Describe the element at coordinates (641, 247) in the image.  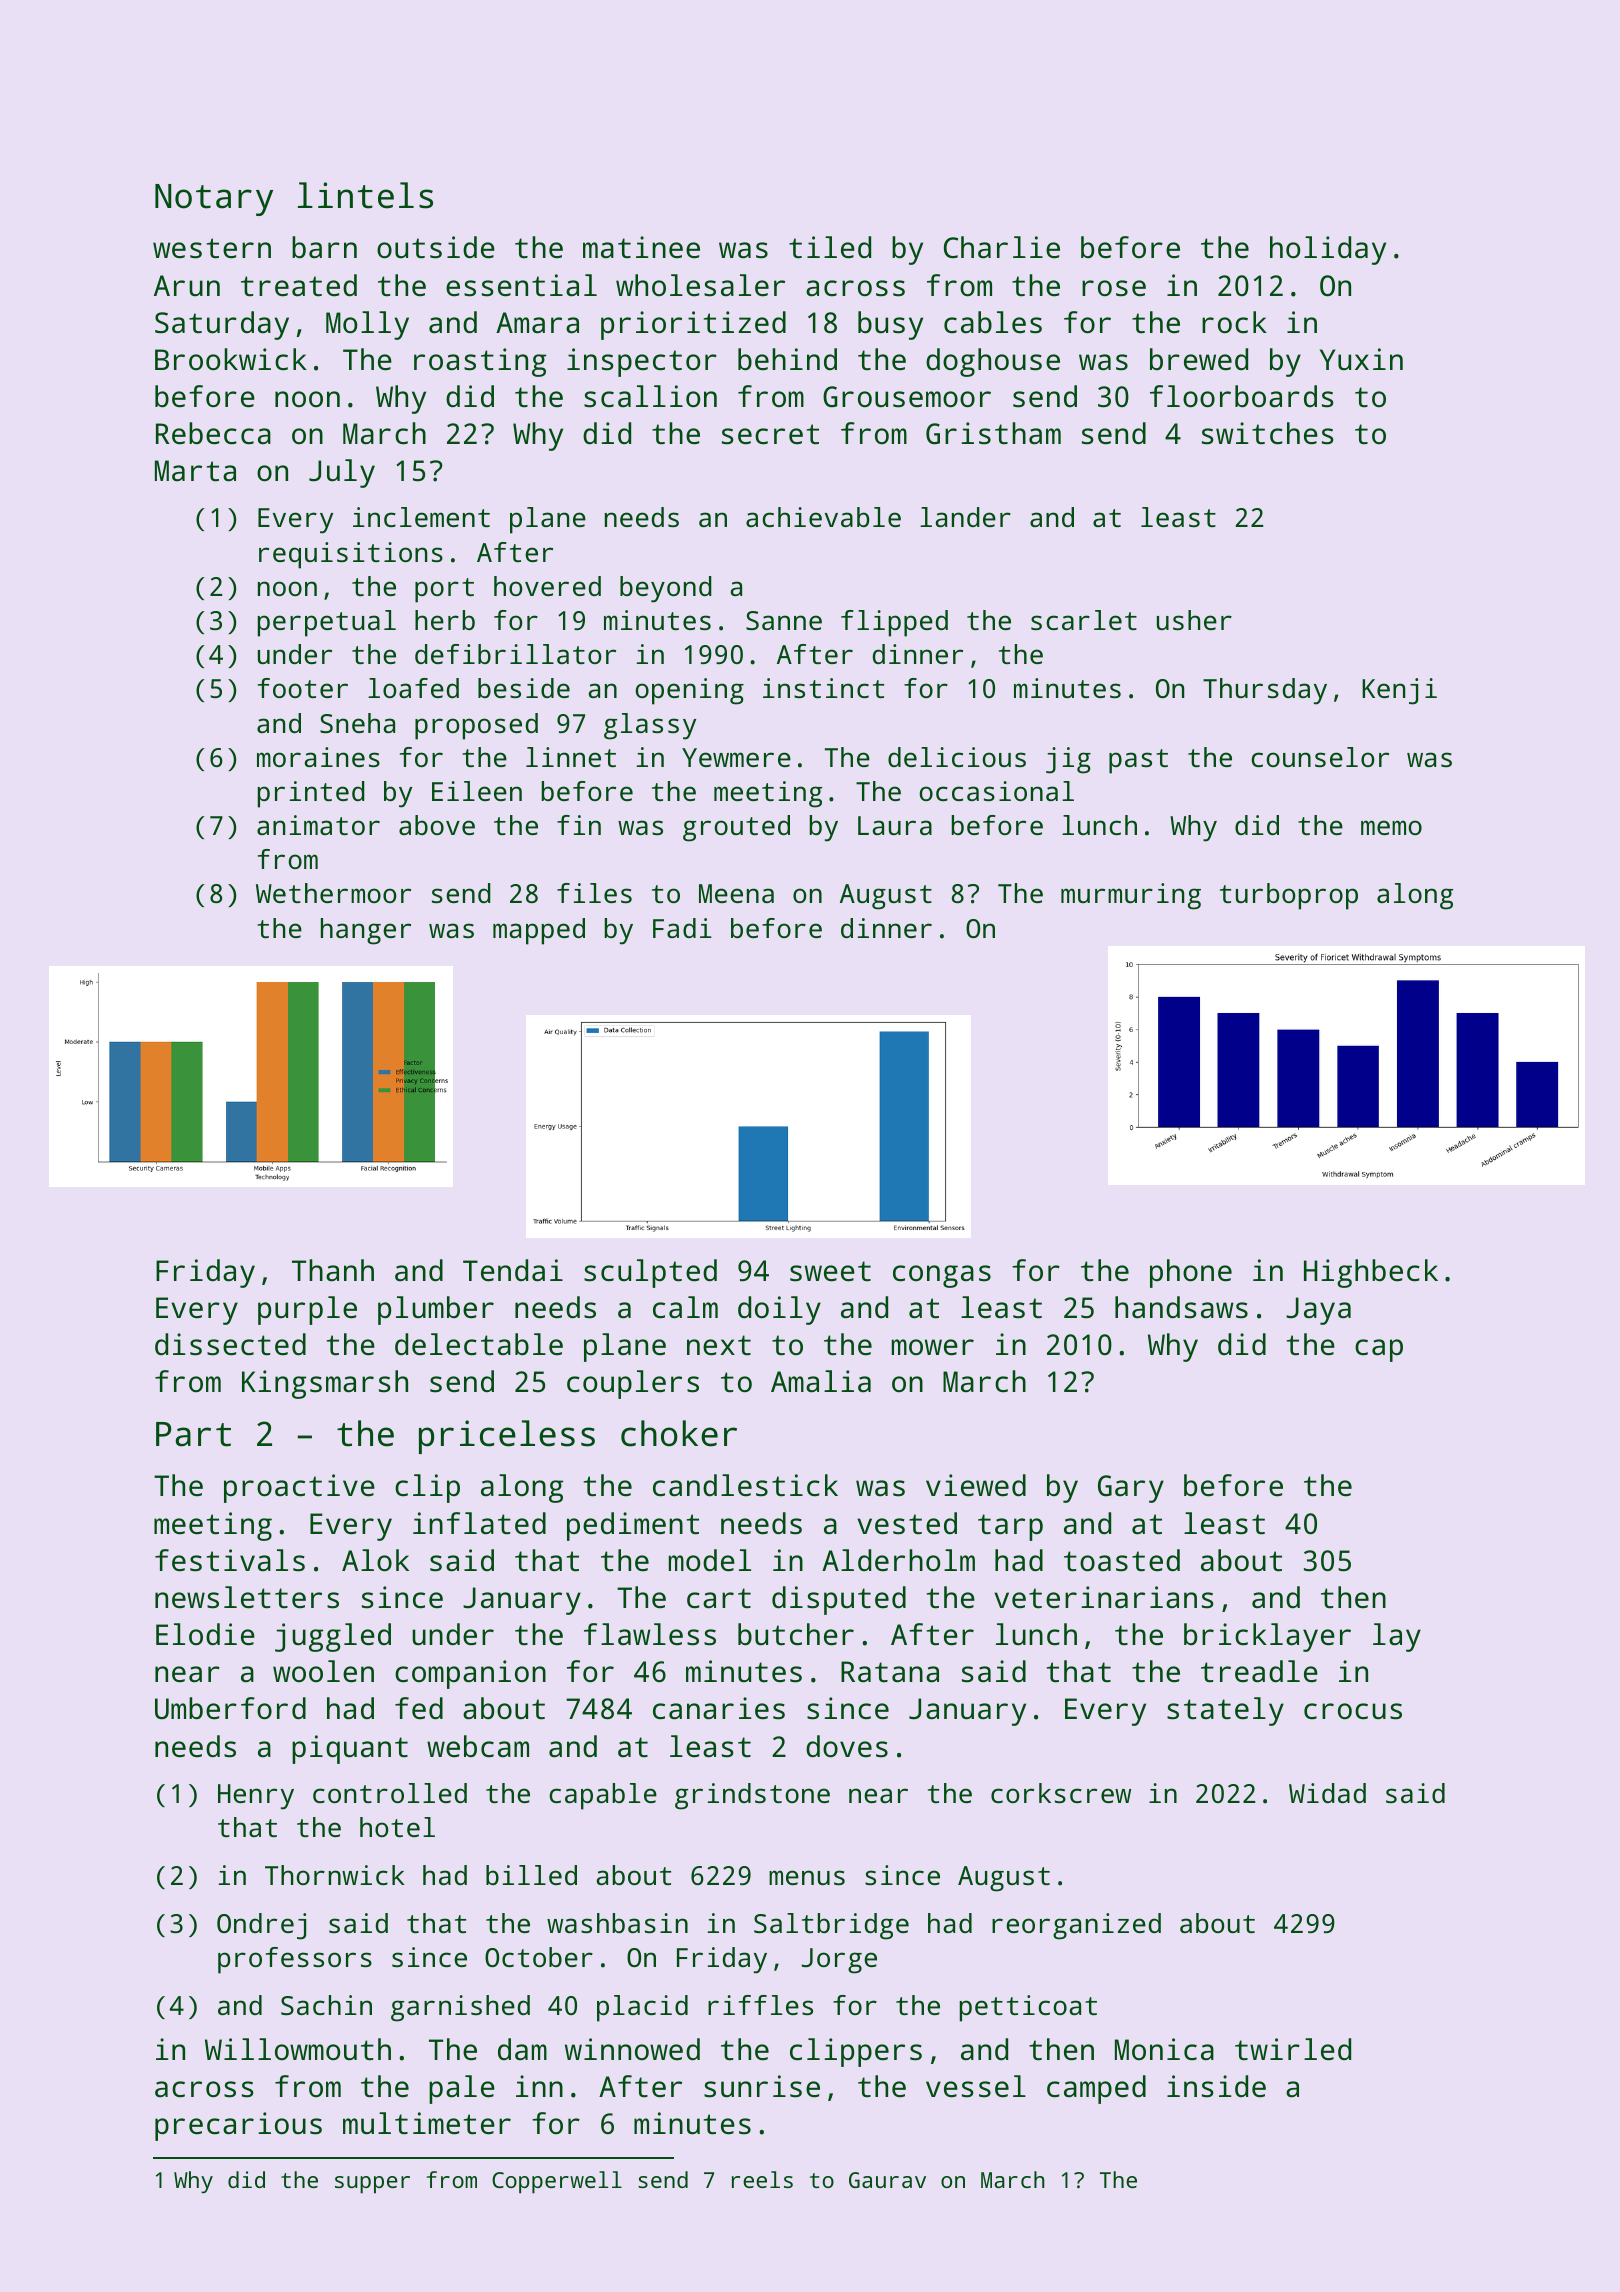
I see `matinee` at that location.
